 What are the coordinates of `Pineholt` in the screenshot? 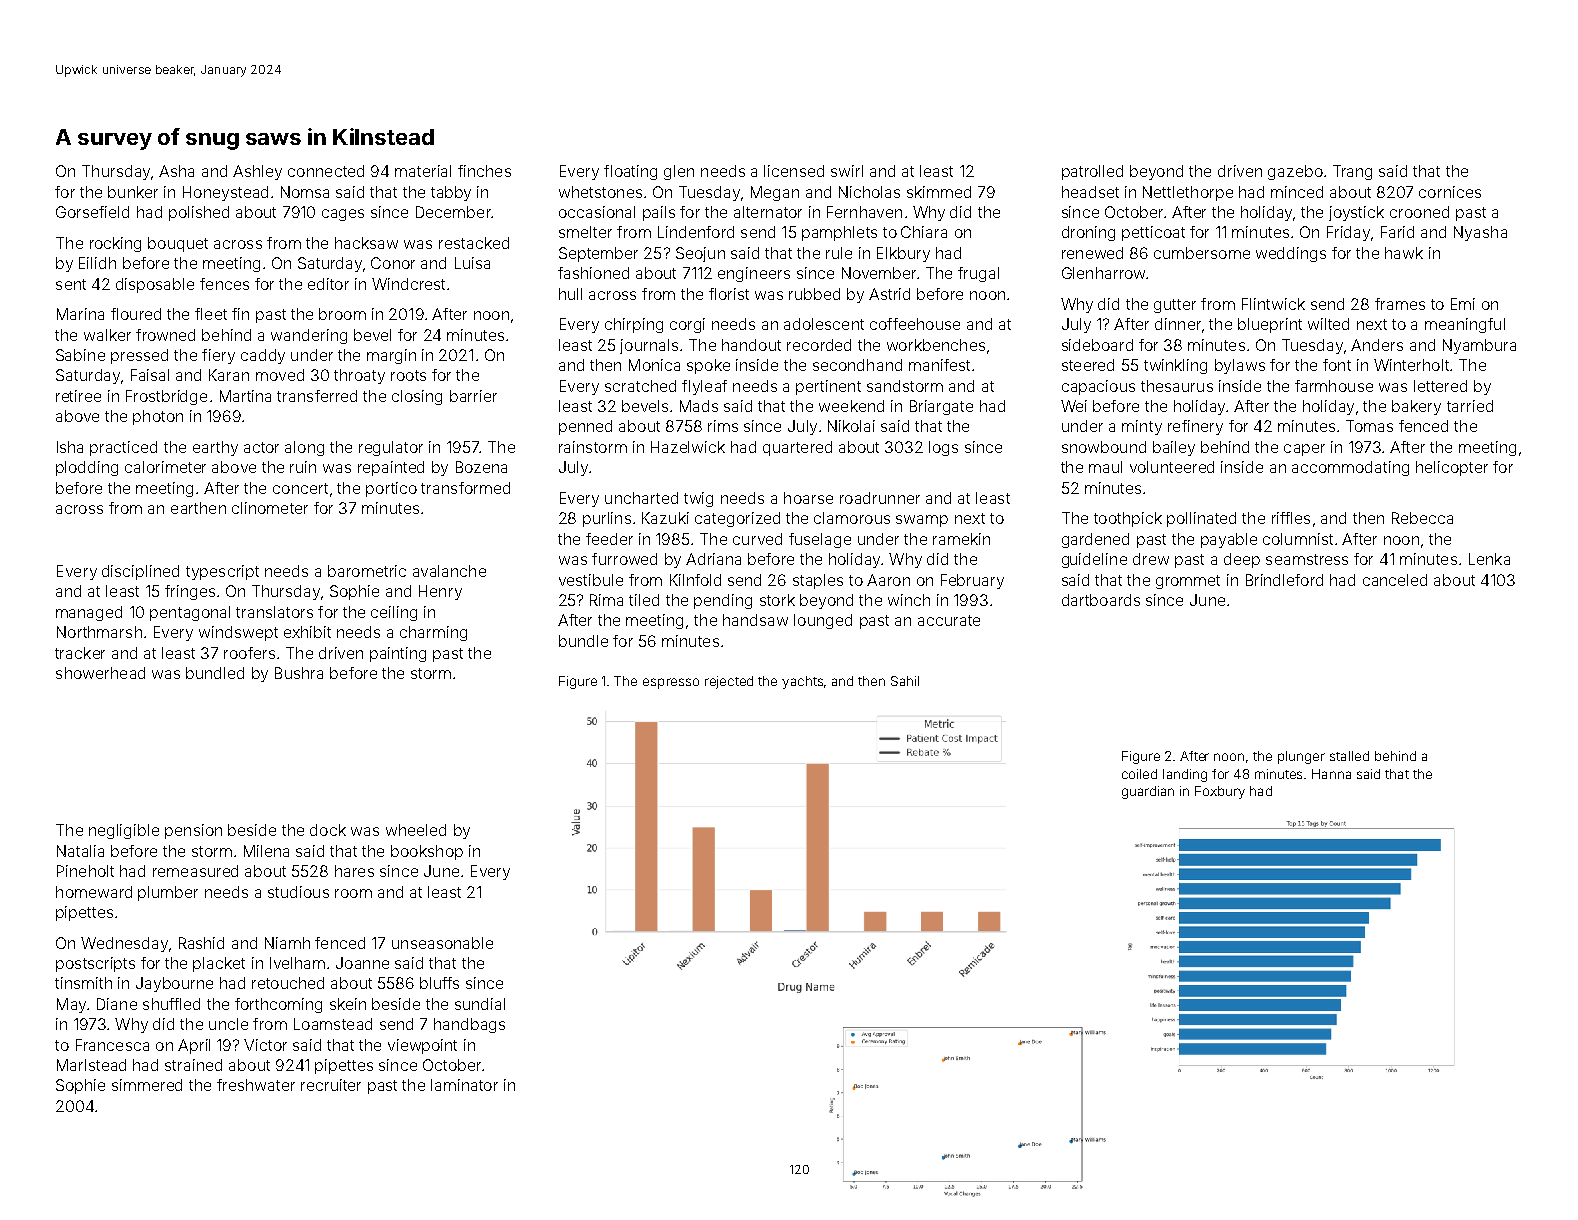 It's located at (85, 871).
